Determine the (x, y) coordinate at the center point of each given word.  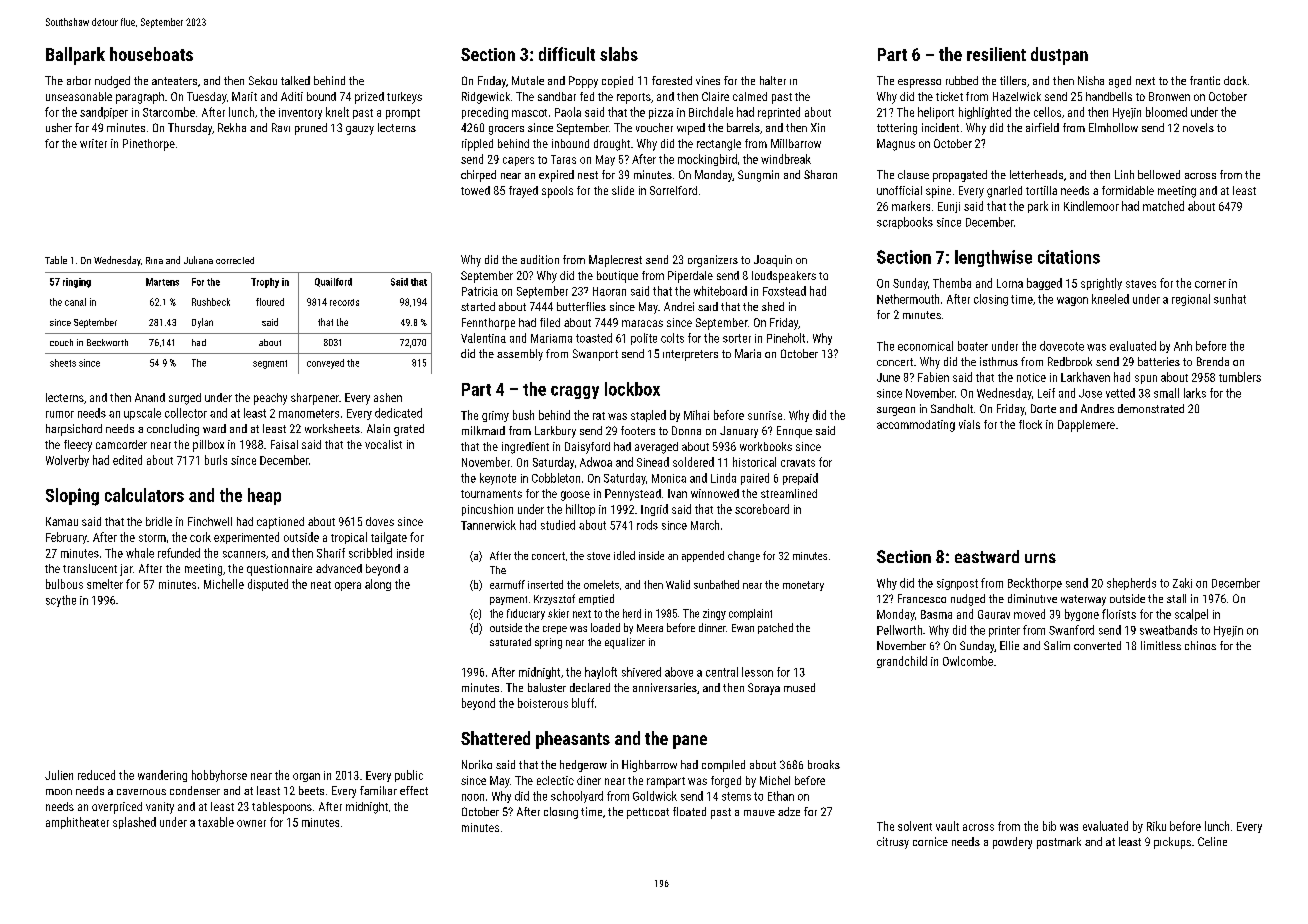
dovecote (1062, 346)
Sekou (263, 80)
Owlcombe (968, 661)
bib (1049, 826)
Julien (59, 775)
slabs (619, 54)
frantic (1205, 80)
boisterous (543, 703)
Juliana (198, 260)
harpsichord (74, 430)
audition (540, 259)
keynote (498, 479)
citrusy (893, 843)
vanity (160, 808)
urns (1040, 558)
